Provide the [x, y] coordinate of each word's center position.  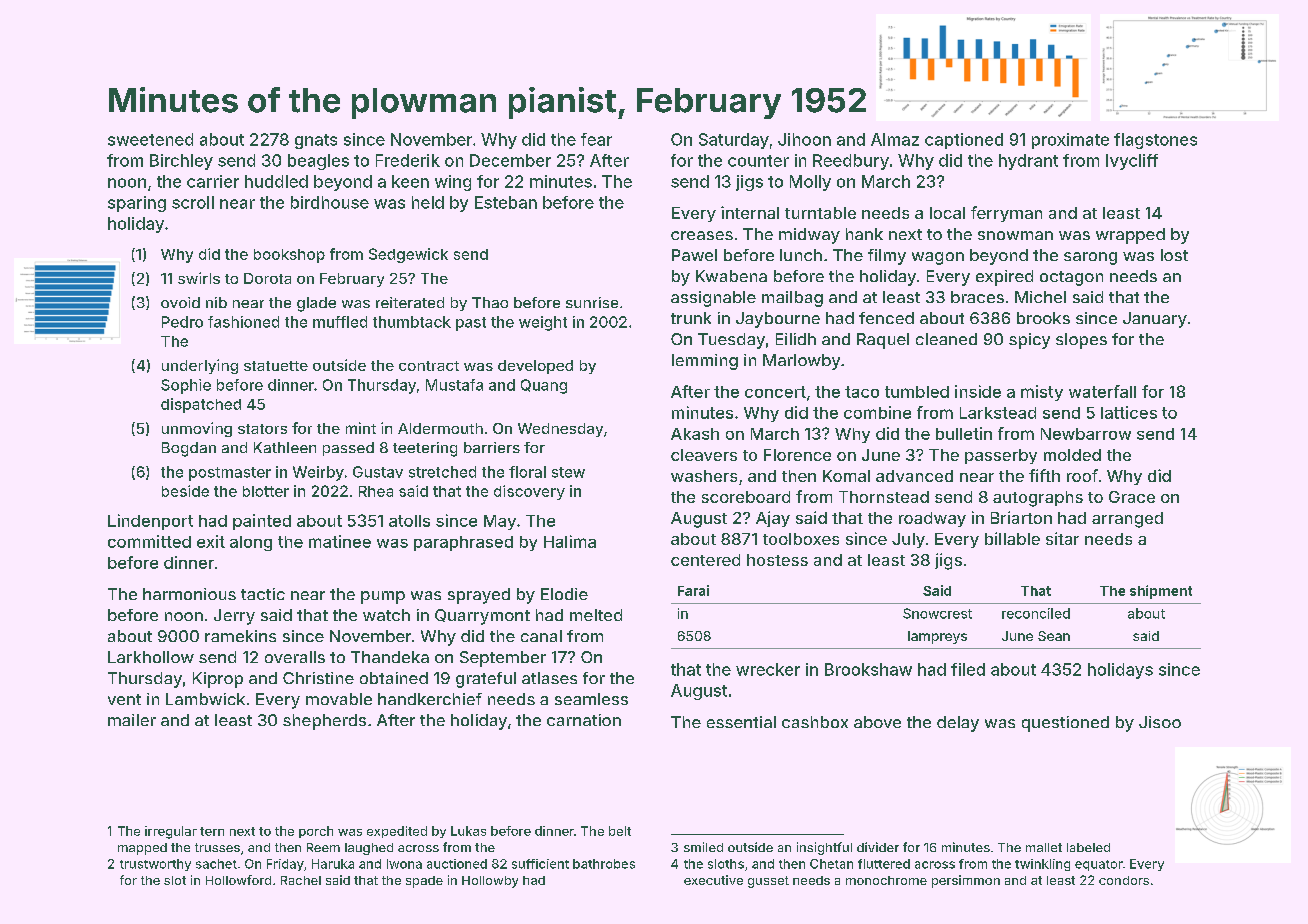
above [877, 722]
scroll [193, 202]
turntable [820, 213]
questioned [1065, 724]
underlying [200, 366]
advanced [914, 476]
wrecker [768, 669]
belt [620, 831]
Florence [797, 455]
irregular [171, 832]
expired [1004, 278]
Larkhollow [151, 657]
